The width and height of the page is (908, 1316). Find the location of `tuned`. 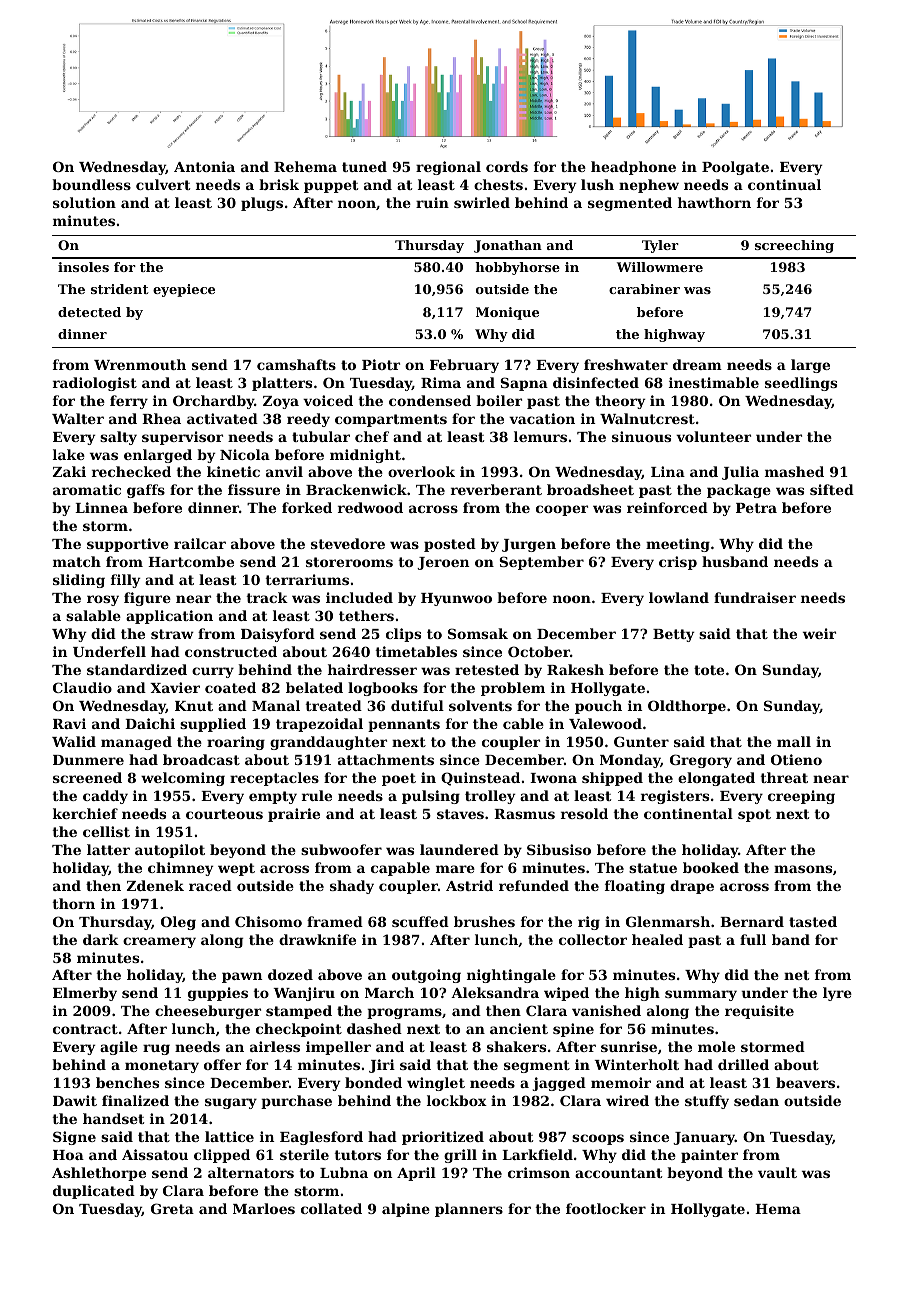

tuned is located at coordinates (364, 166).
